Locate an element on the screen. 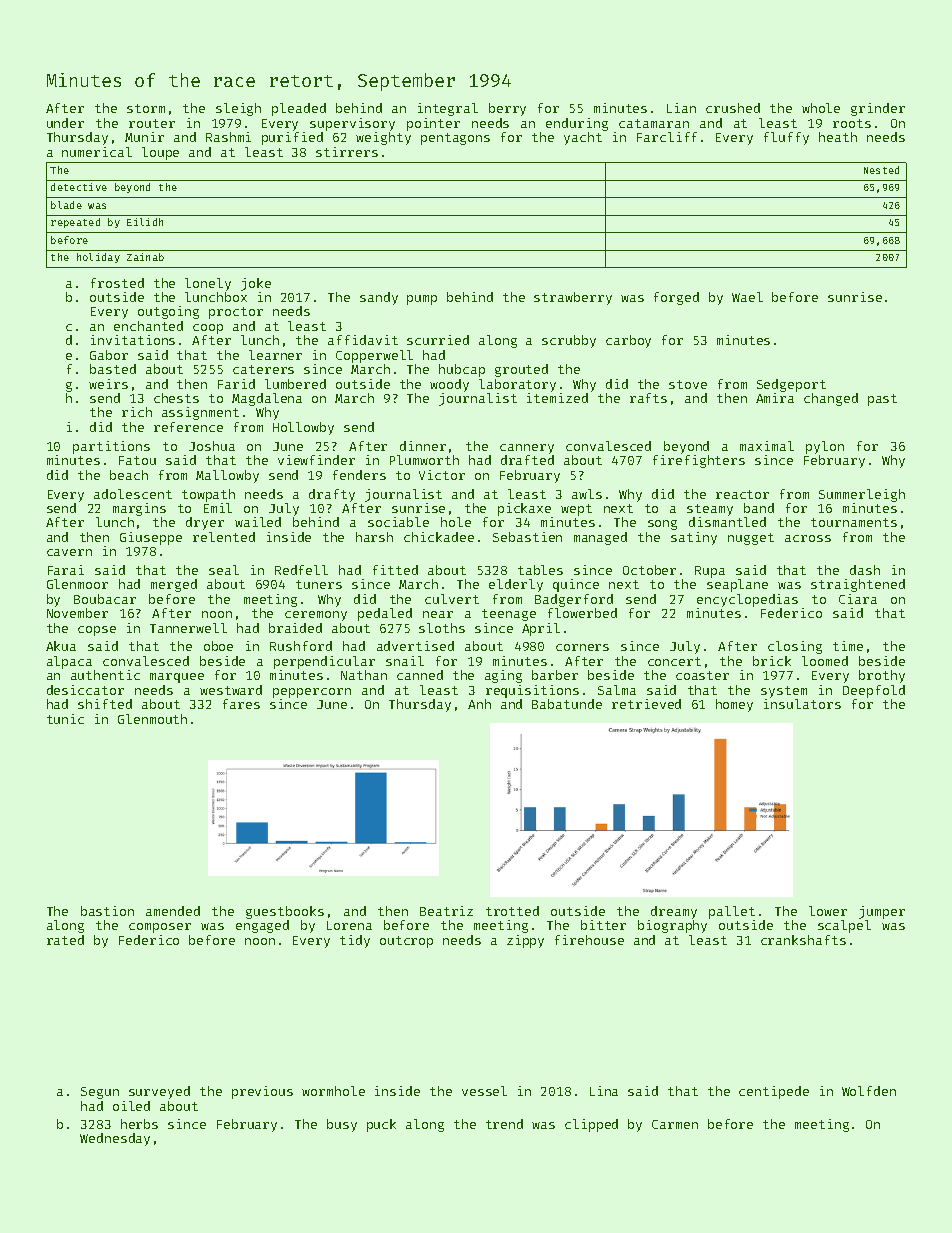 The width and height of the screenshot is (952, 1233). crushed is located at coordinates (733, 108).
